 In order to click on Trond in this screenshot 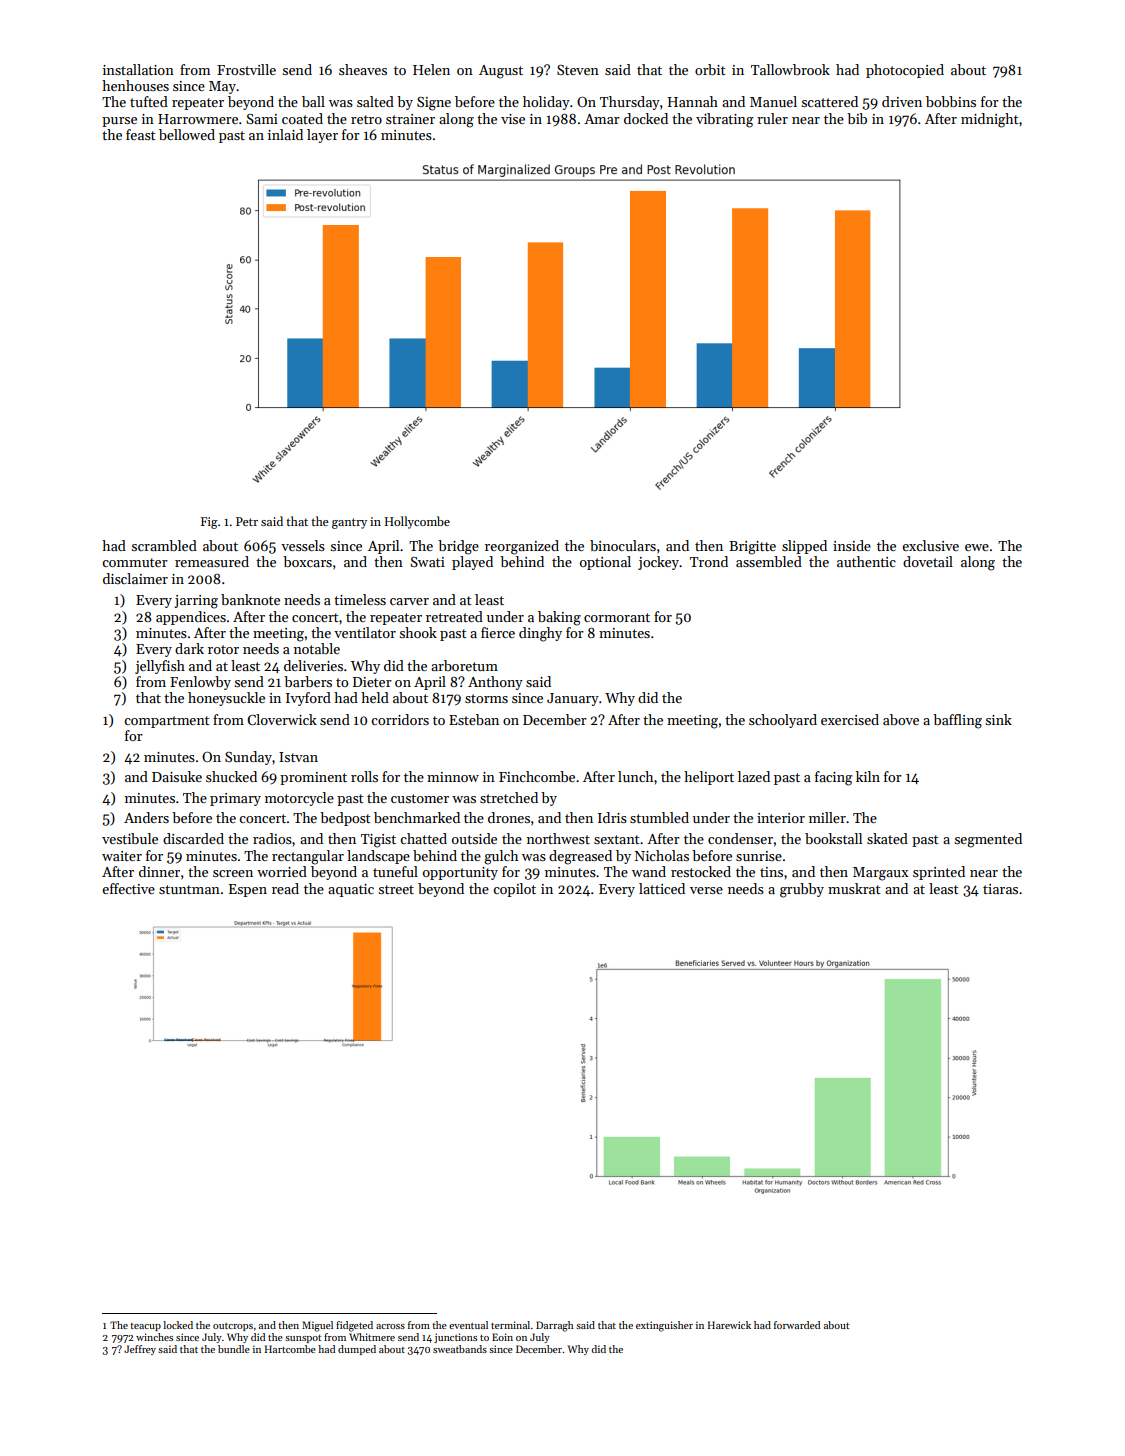, I will do `click(709, 561)`.
